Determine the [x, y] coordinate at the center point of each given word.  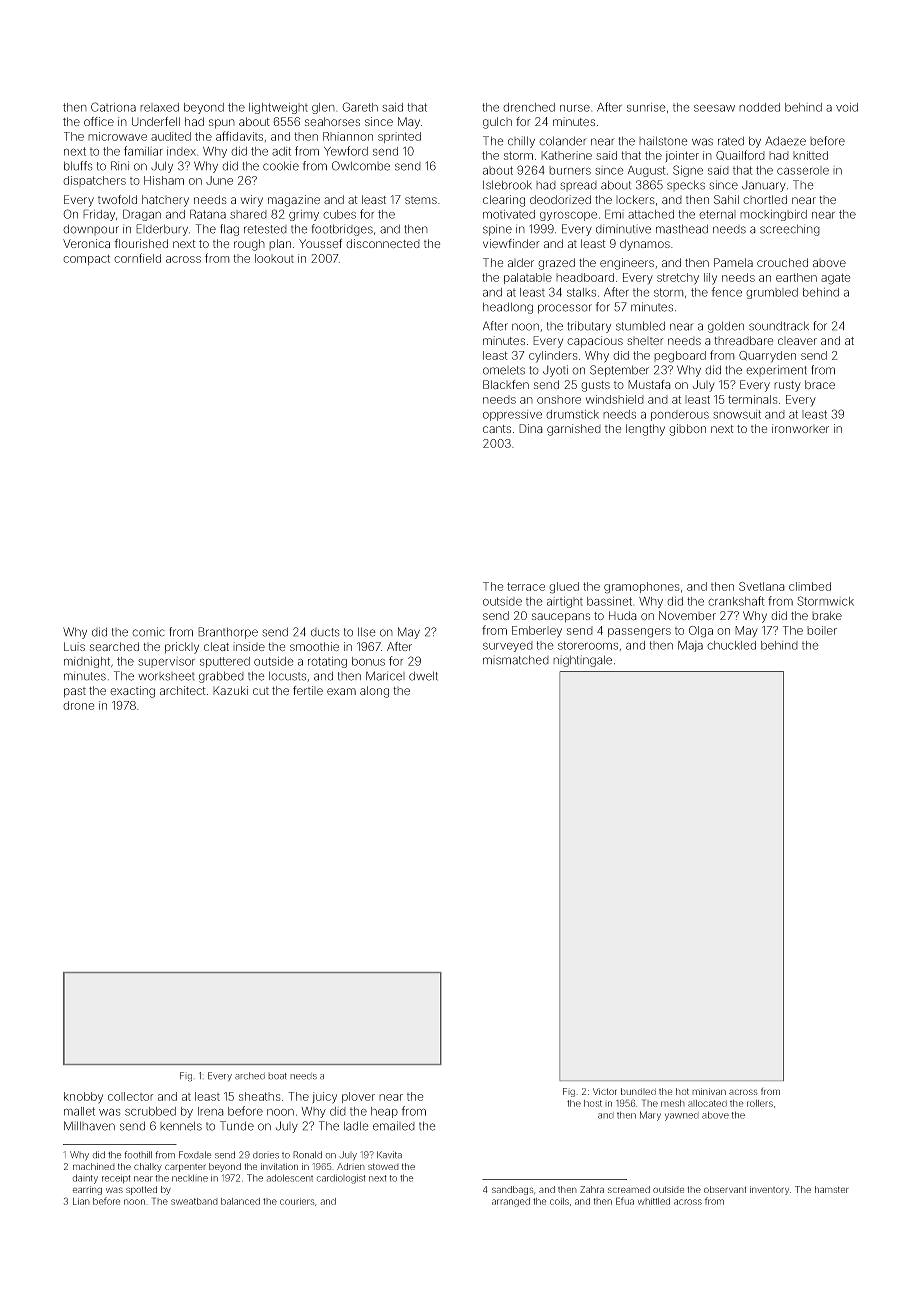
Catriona [113, 107]
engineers [627, 264]
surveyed [508, 646]
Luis [74, 646]
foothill [138, 1155]
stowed [383, 1166]
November [687, 615]
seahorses [332, 121]
